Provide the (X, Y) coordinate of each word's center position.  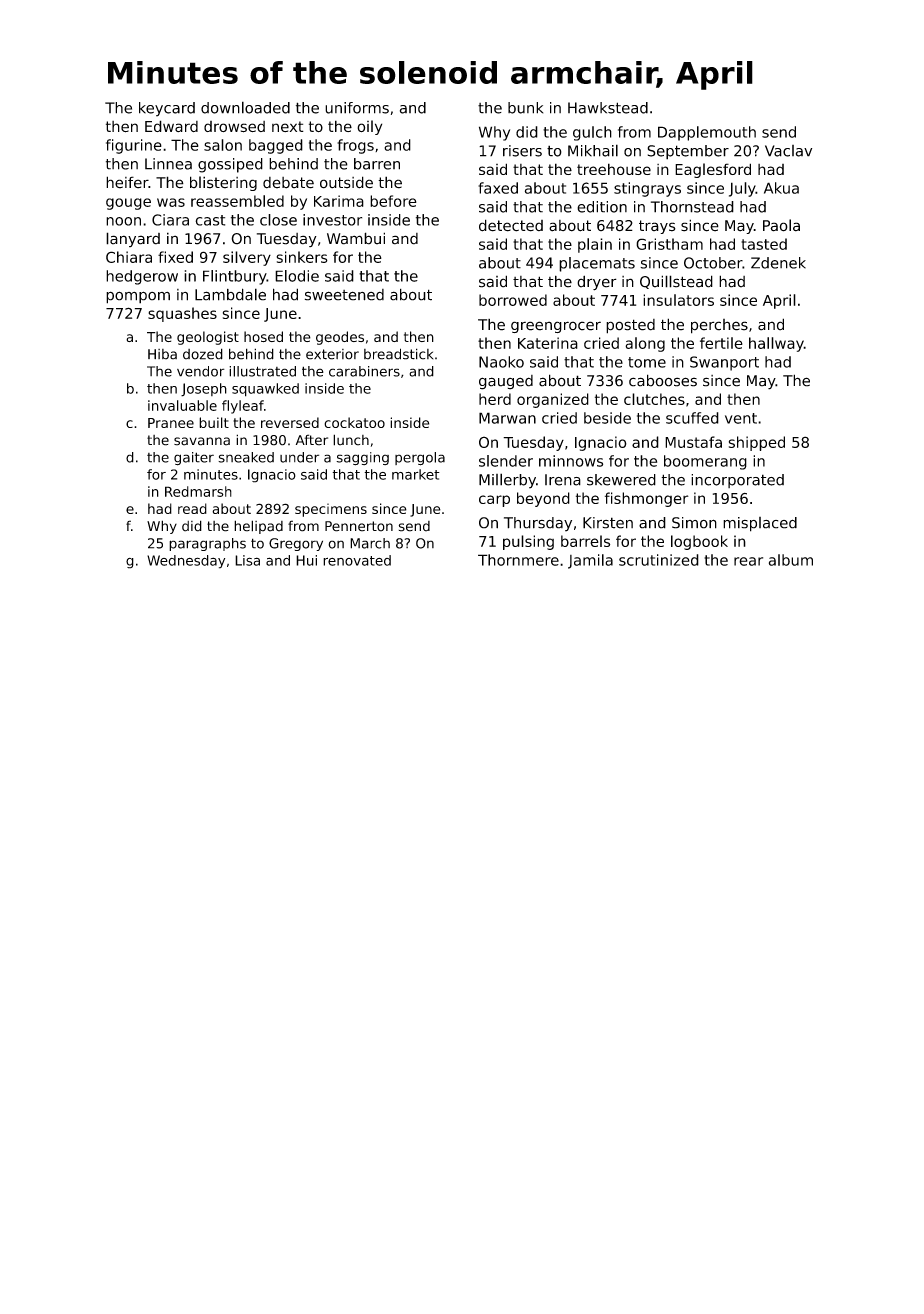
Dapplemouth (707, 133)
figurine (134, 146)
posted (630, 326)
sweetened (344, 295)
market (416, 474)
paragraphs (207, 544)
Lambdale (230, 294)
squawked (265, 390)
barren (377, 164)
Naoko (501, 362)
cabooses (663, 380)
